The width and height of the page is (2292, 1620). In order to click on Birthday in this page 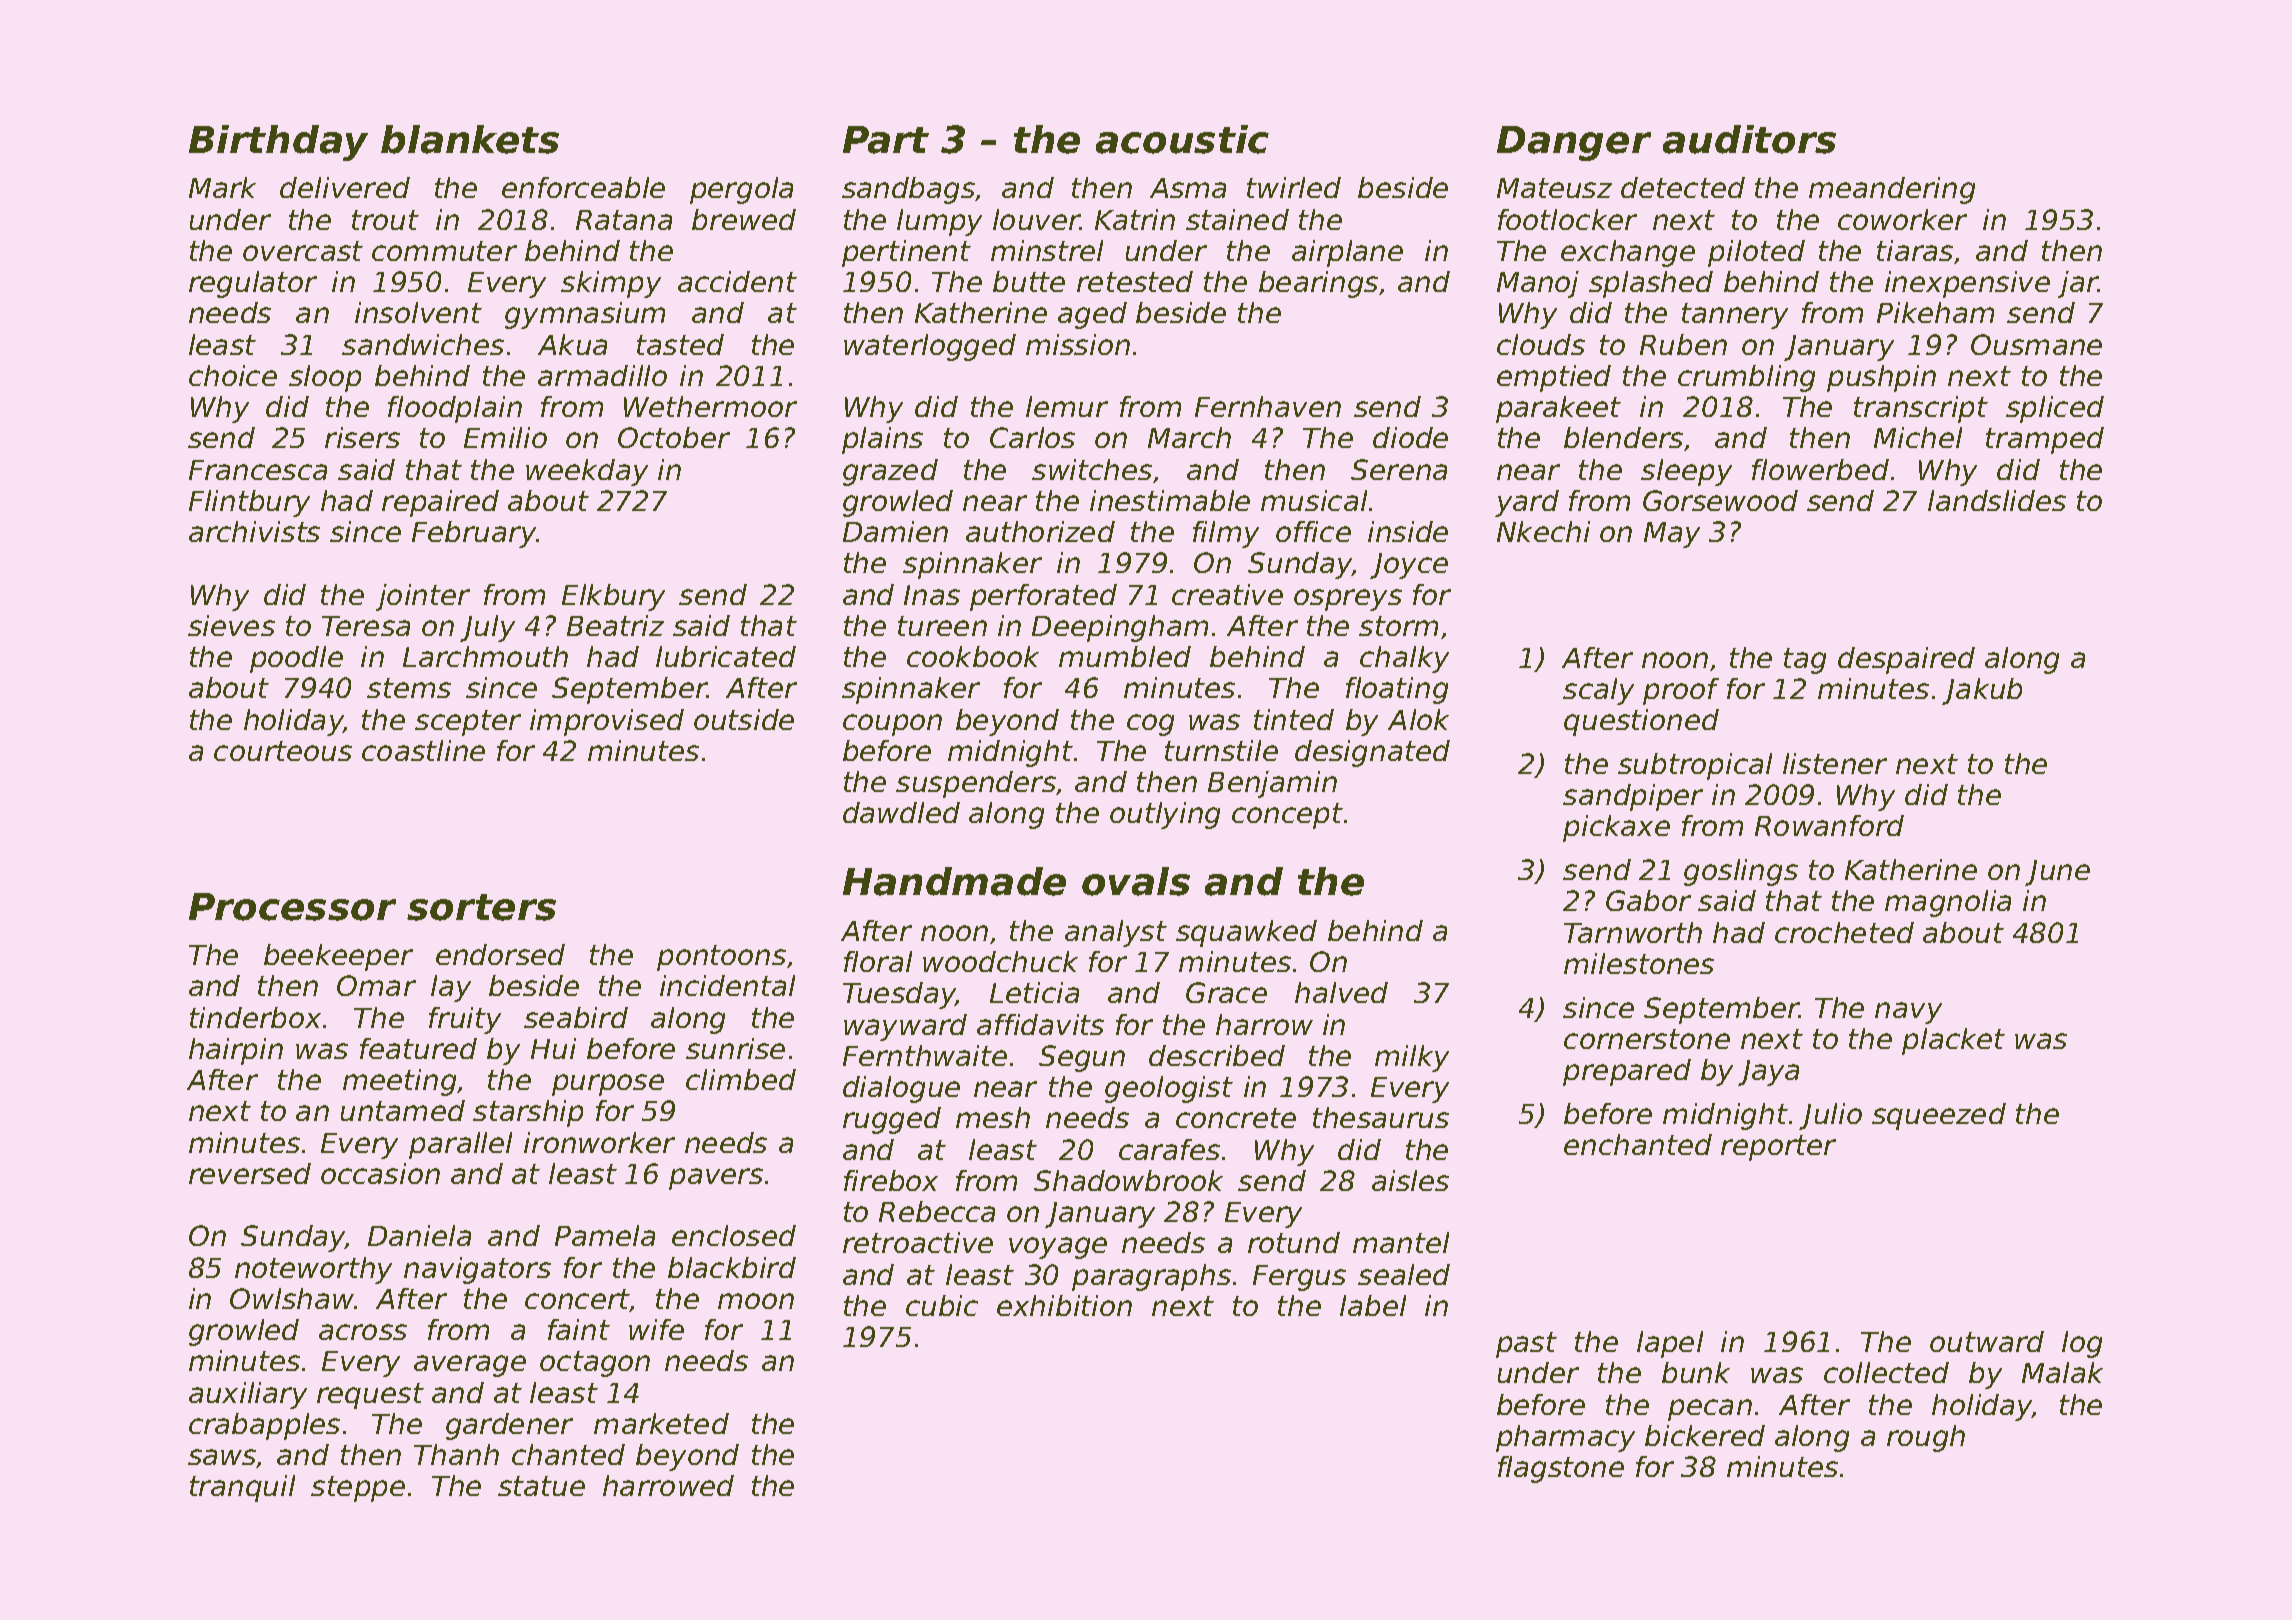, I will do `click(278, 143)`.
